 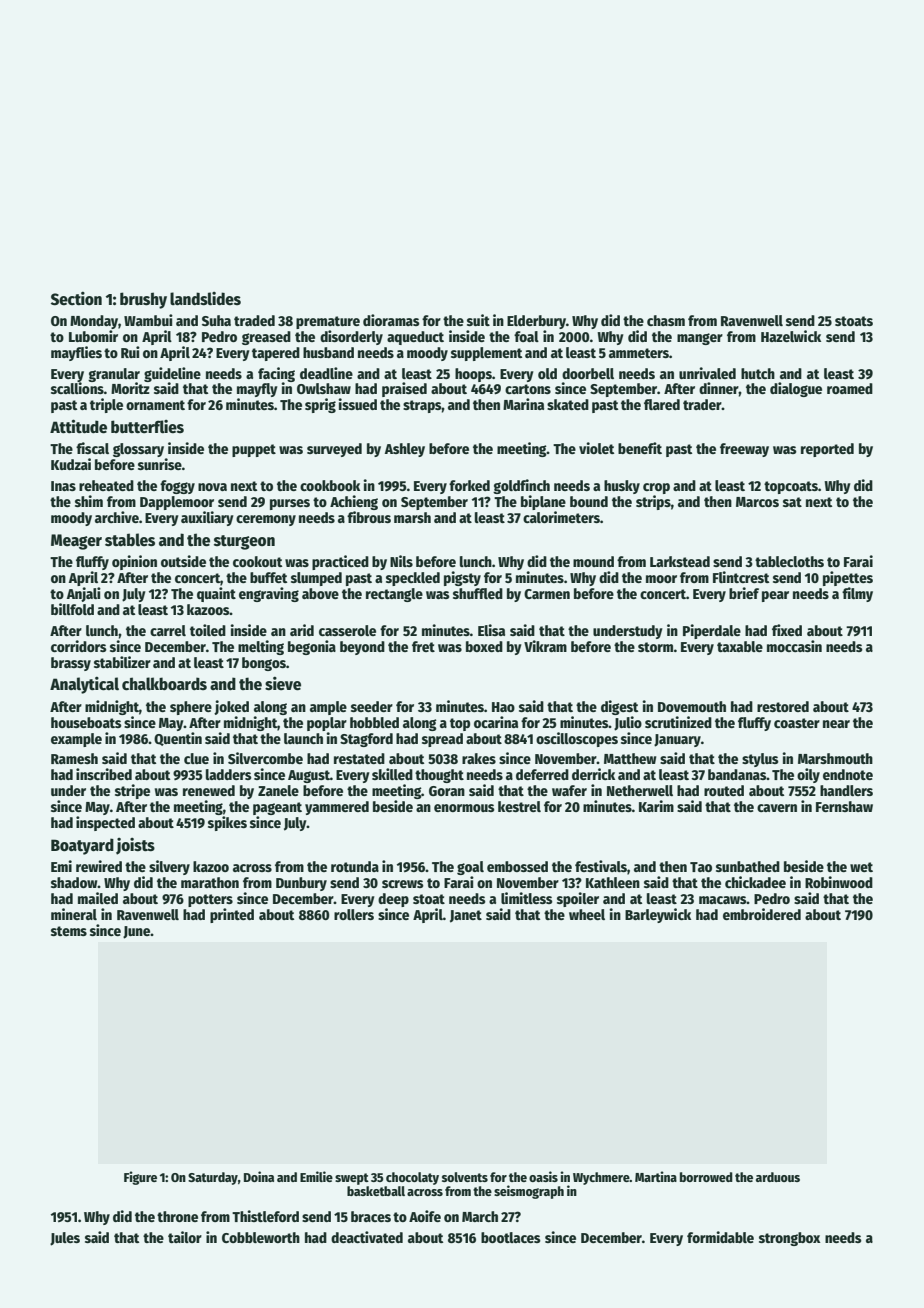 What do you see at coordinates (777, 808) in the document?
I see `cavern` at bounding box center [777, 808].
